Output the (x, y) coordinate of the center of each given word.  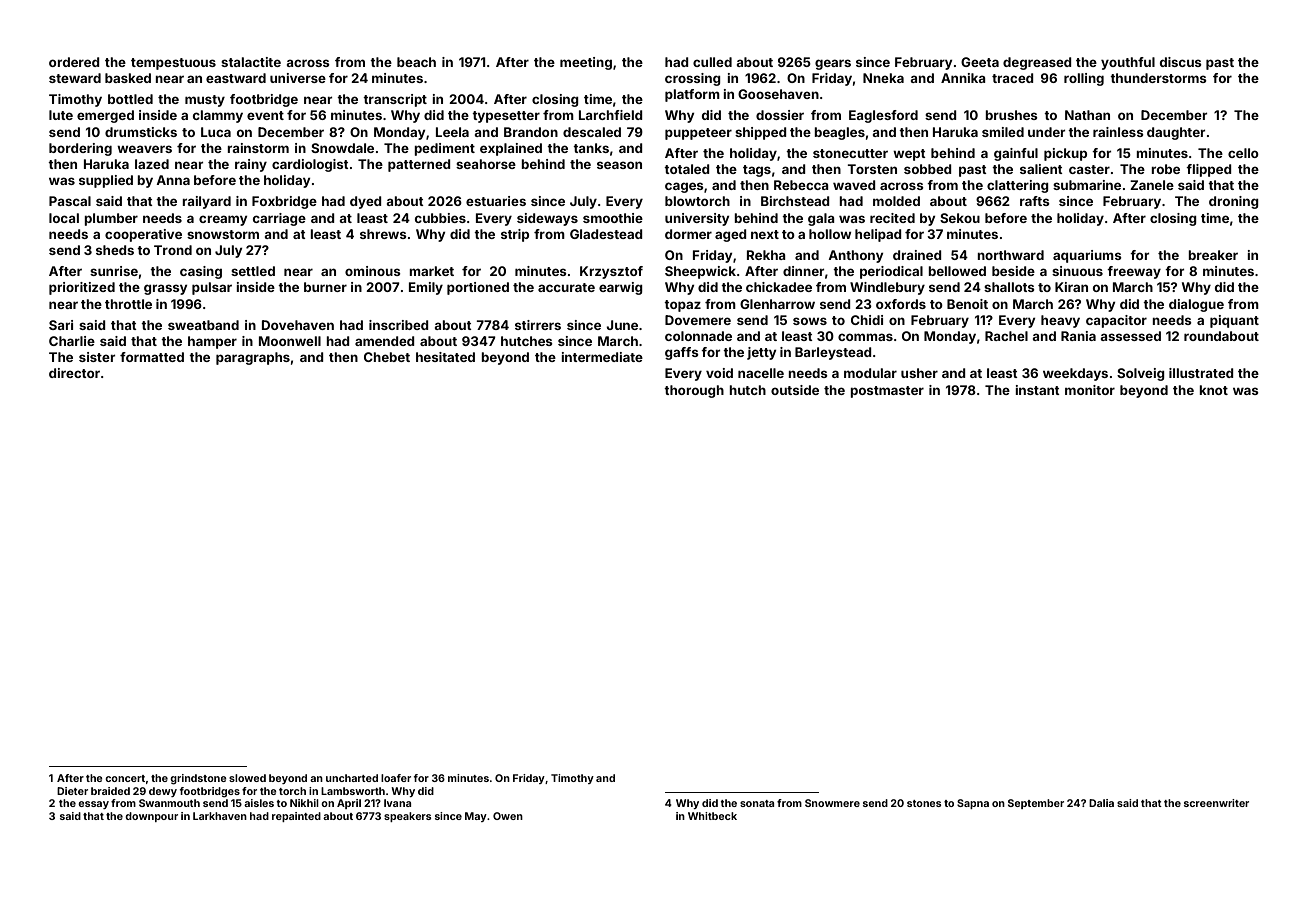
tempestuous (173, 64)
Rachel (1006, 336)
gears (833, 64)
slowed (247, 778)
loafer (396, 778)
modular (870, 373)
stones (924, 803)
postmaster (887, 392)
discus (1181, 62)
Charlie (72, 341)
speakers (407, 817)
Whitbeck (712, 816)
